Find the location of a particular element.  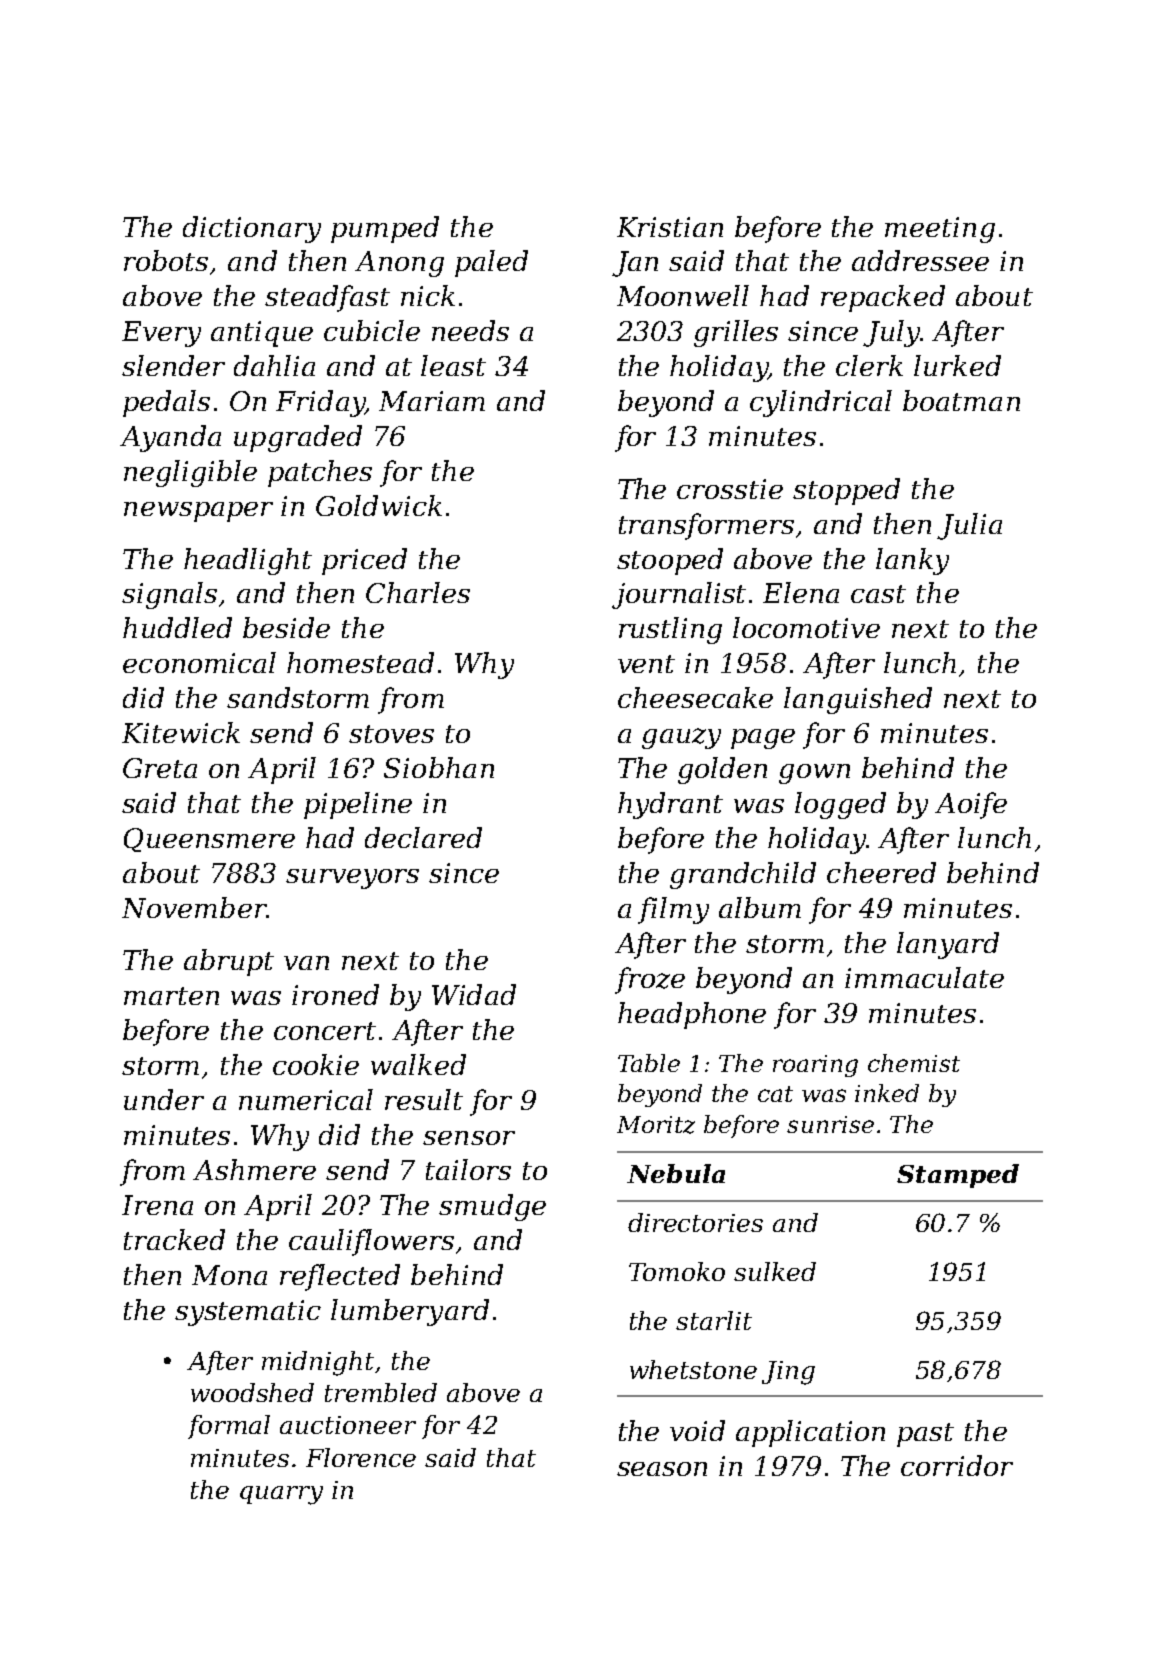

antique is located at coordinates (262, 334).
